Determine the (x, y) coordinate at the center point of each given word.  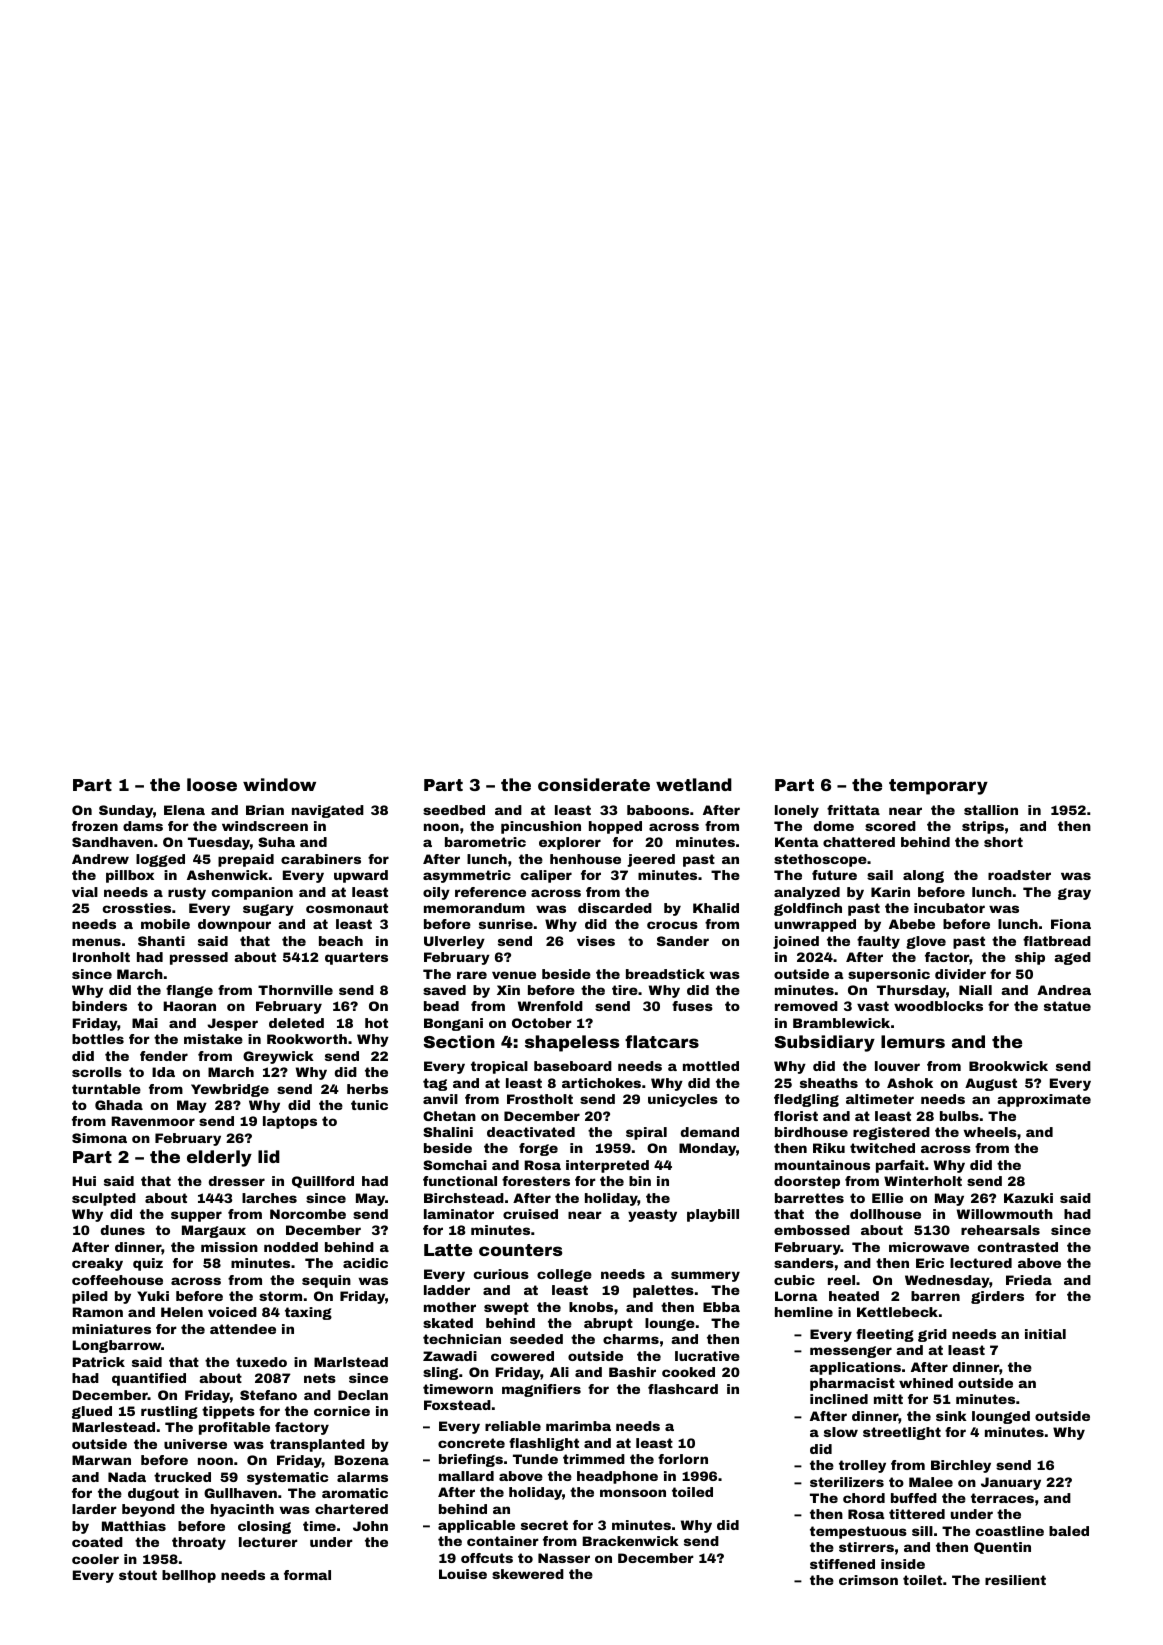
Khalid (716, 908)
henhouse (585, 859)
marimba (578, 1426)
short (1003, 842)
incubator (949, 908)
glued (92, 1412)
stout (138, 1575)
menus (96, 942)
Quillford (323, 1182)
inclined (839, 1399)
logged (160, 860)
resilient (1015, 1580)
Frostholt (540, 1099)
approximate (1044, 1100)
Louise (463, 1574)
